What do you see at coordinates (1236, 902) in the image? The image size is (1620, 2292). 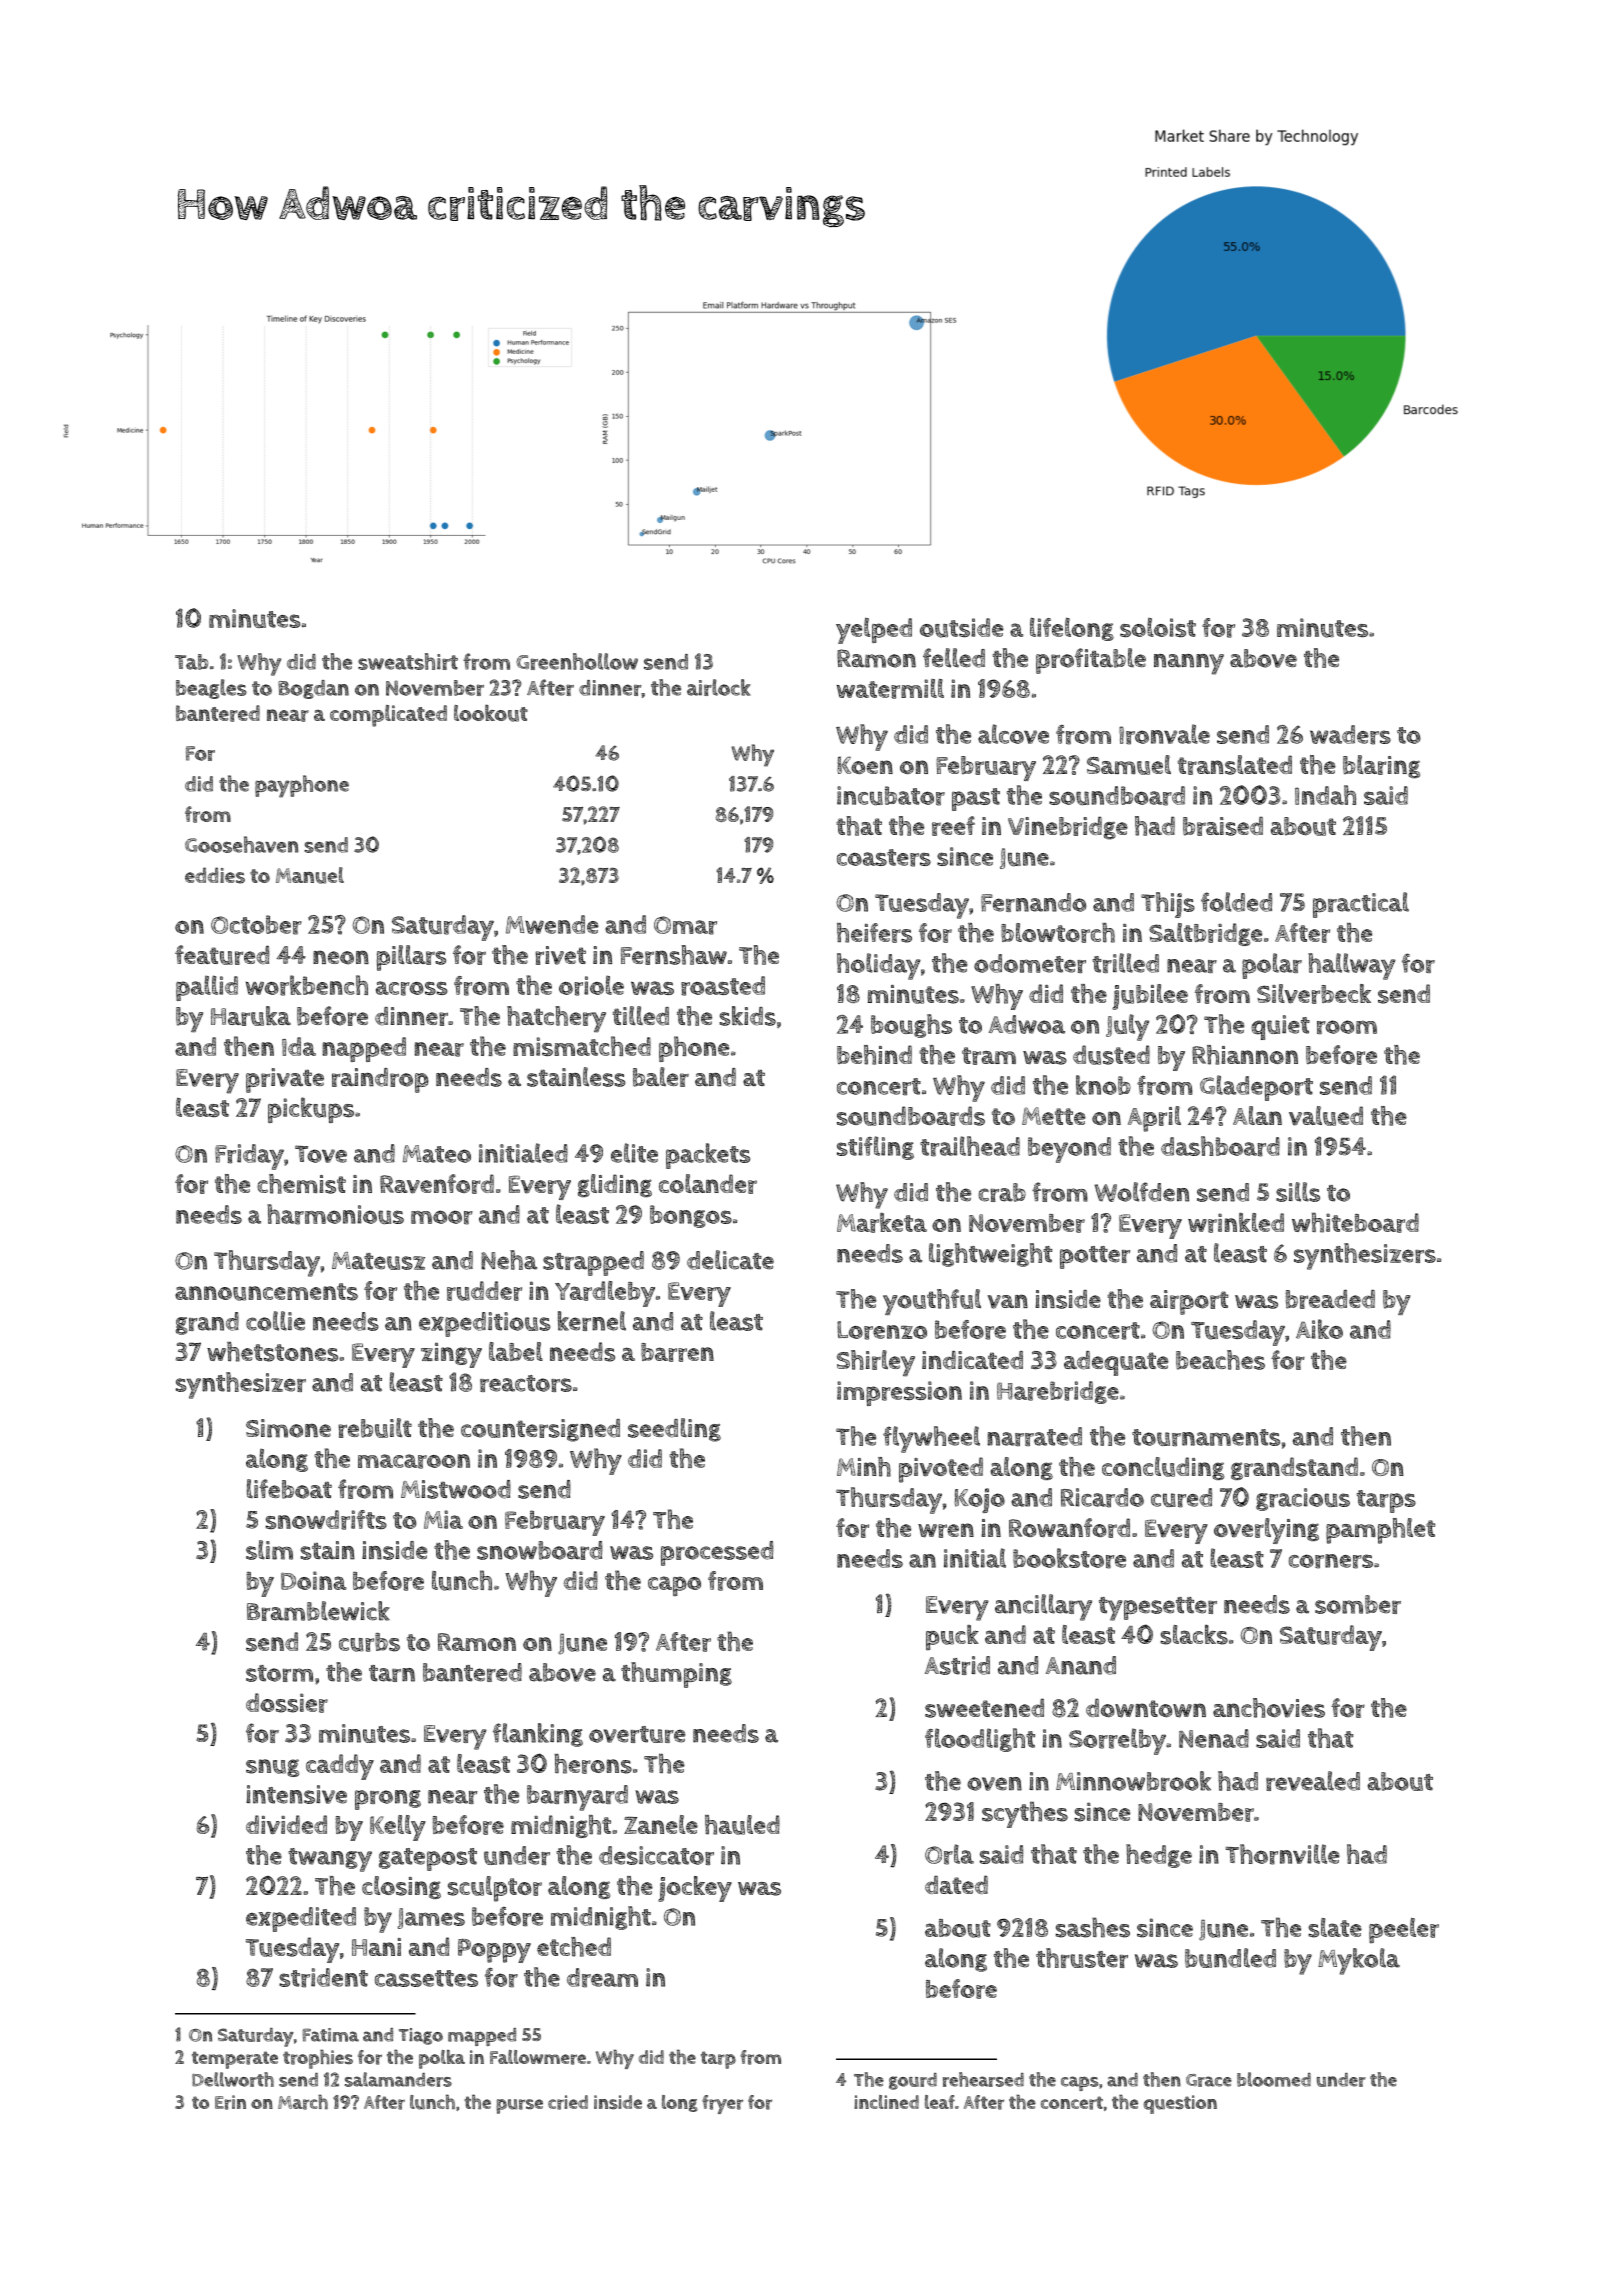 I see `folded` at bounding box center [1236, 902].
